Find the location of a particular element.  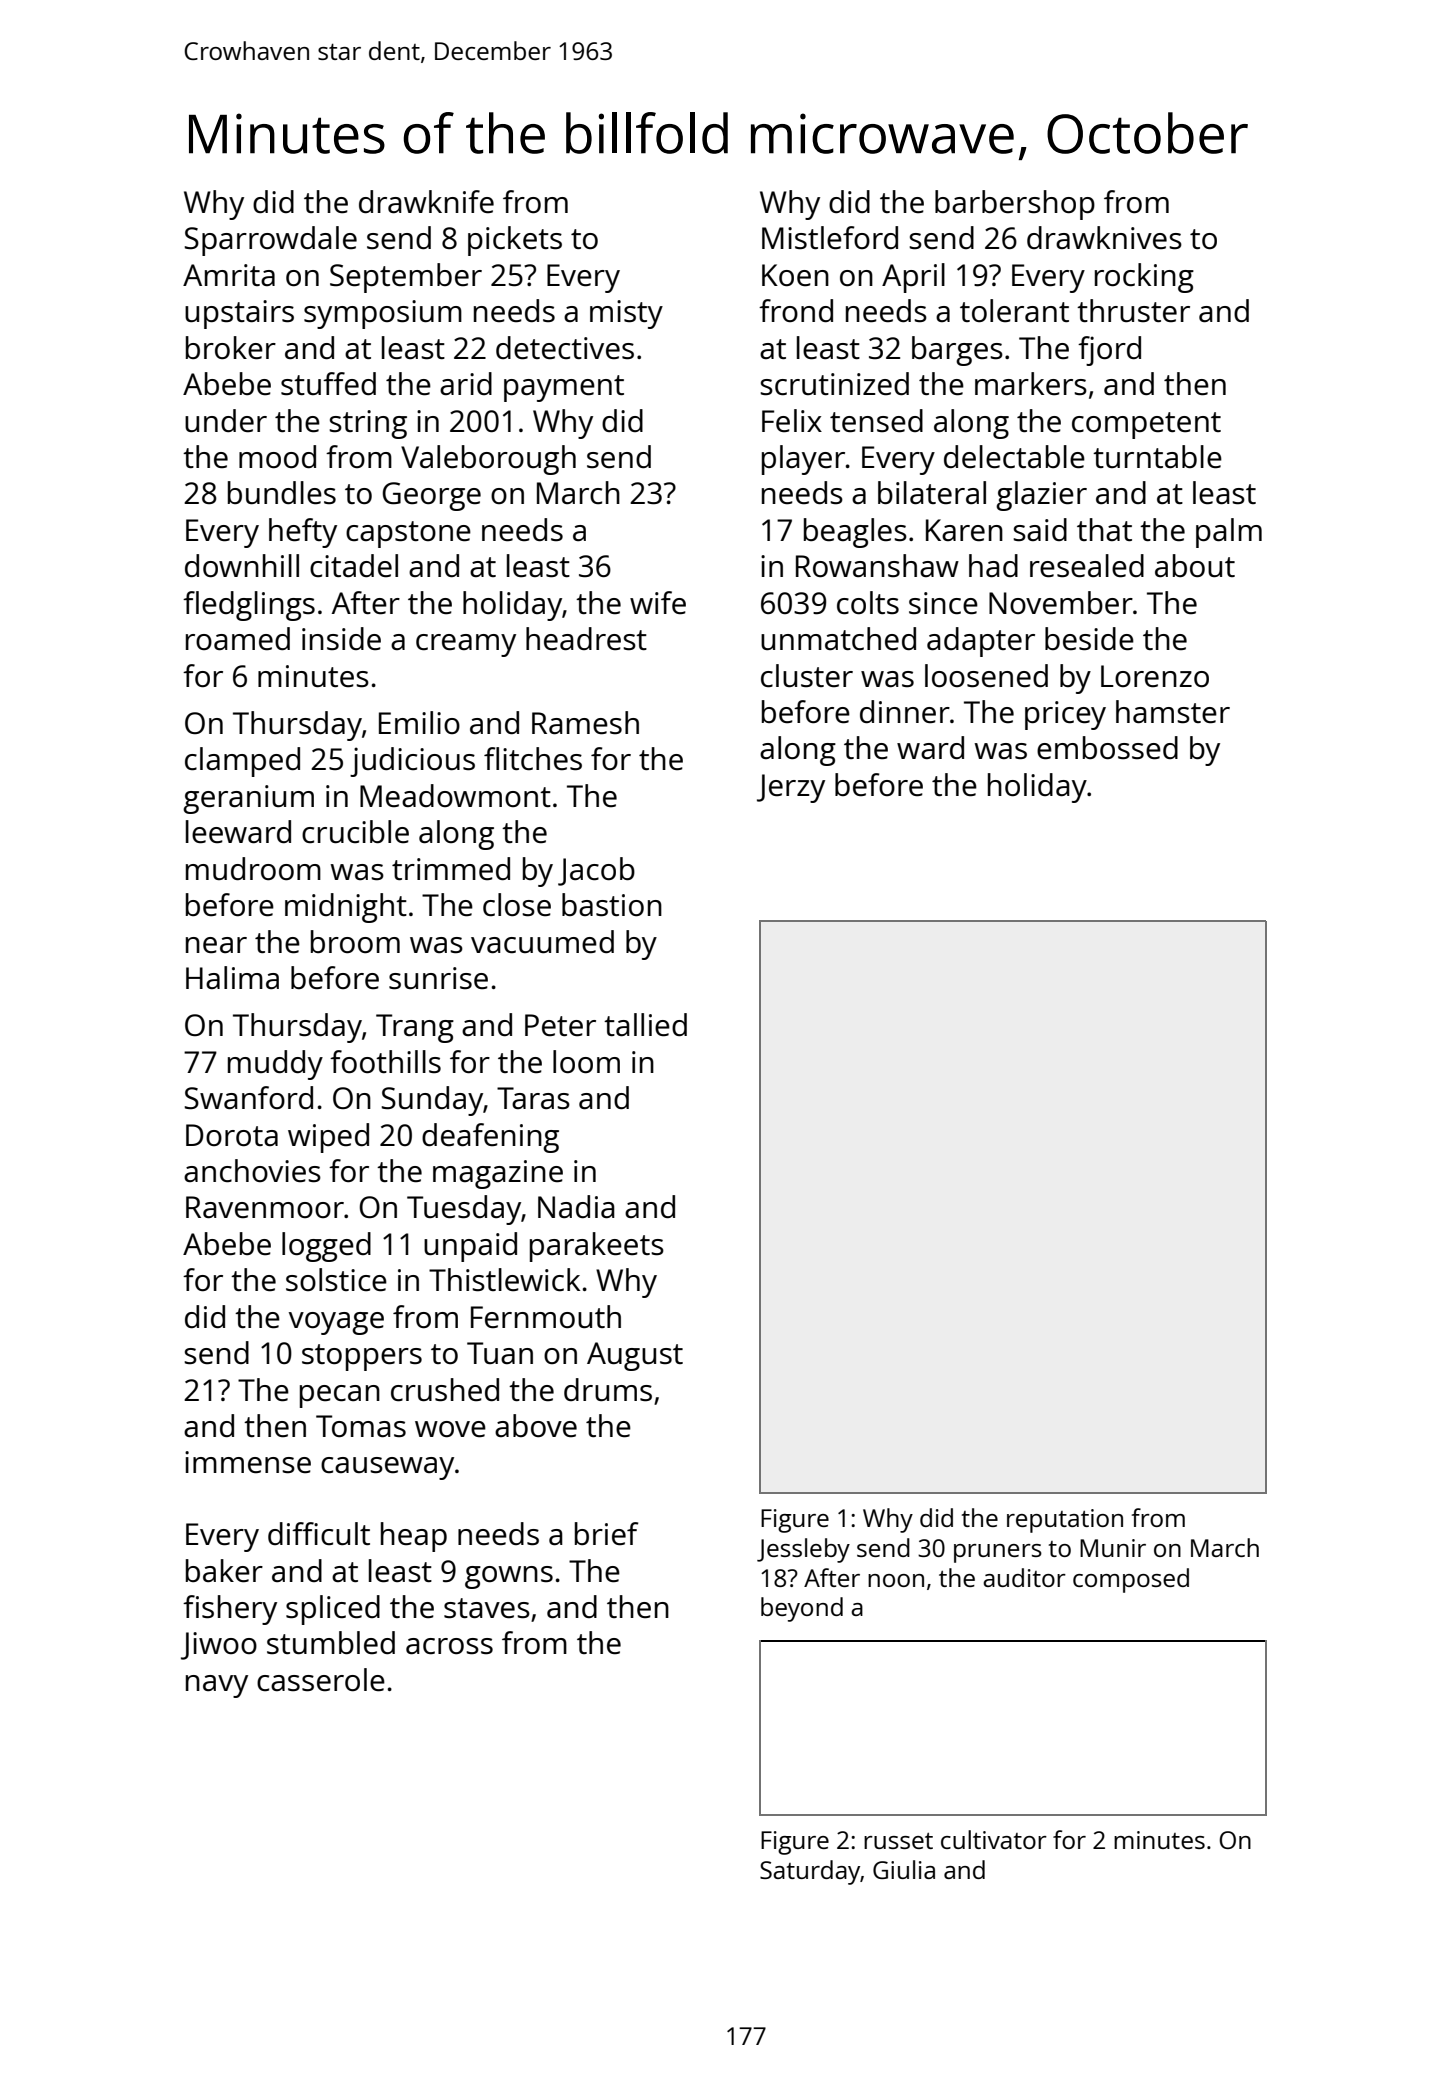

composed is located at coordinates (1131, 1580).
